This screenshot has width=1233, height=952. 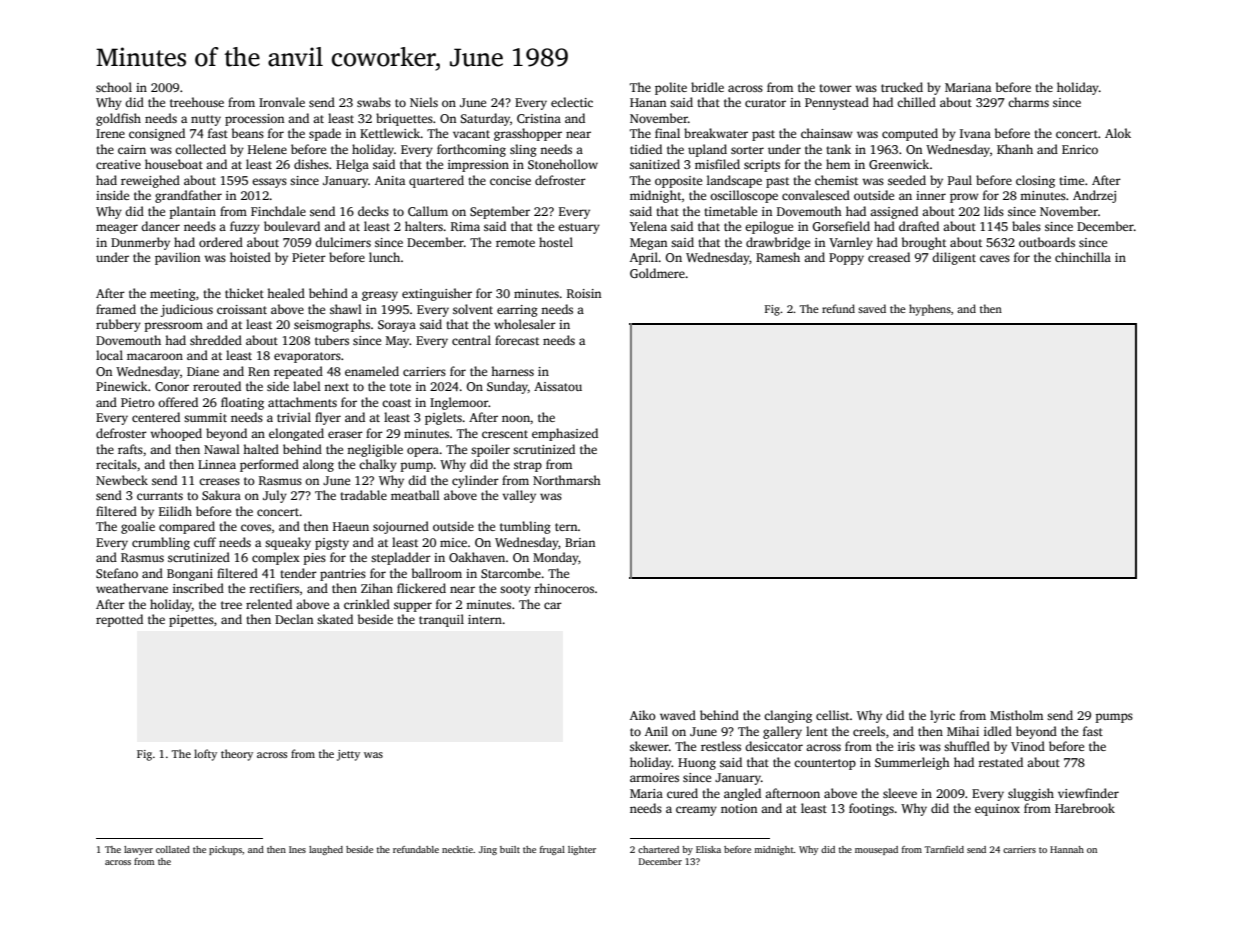 What do you see at coordinates (282, 102) in the screenshot?
I see `Ironvale` at bounding box center [282, 102].
